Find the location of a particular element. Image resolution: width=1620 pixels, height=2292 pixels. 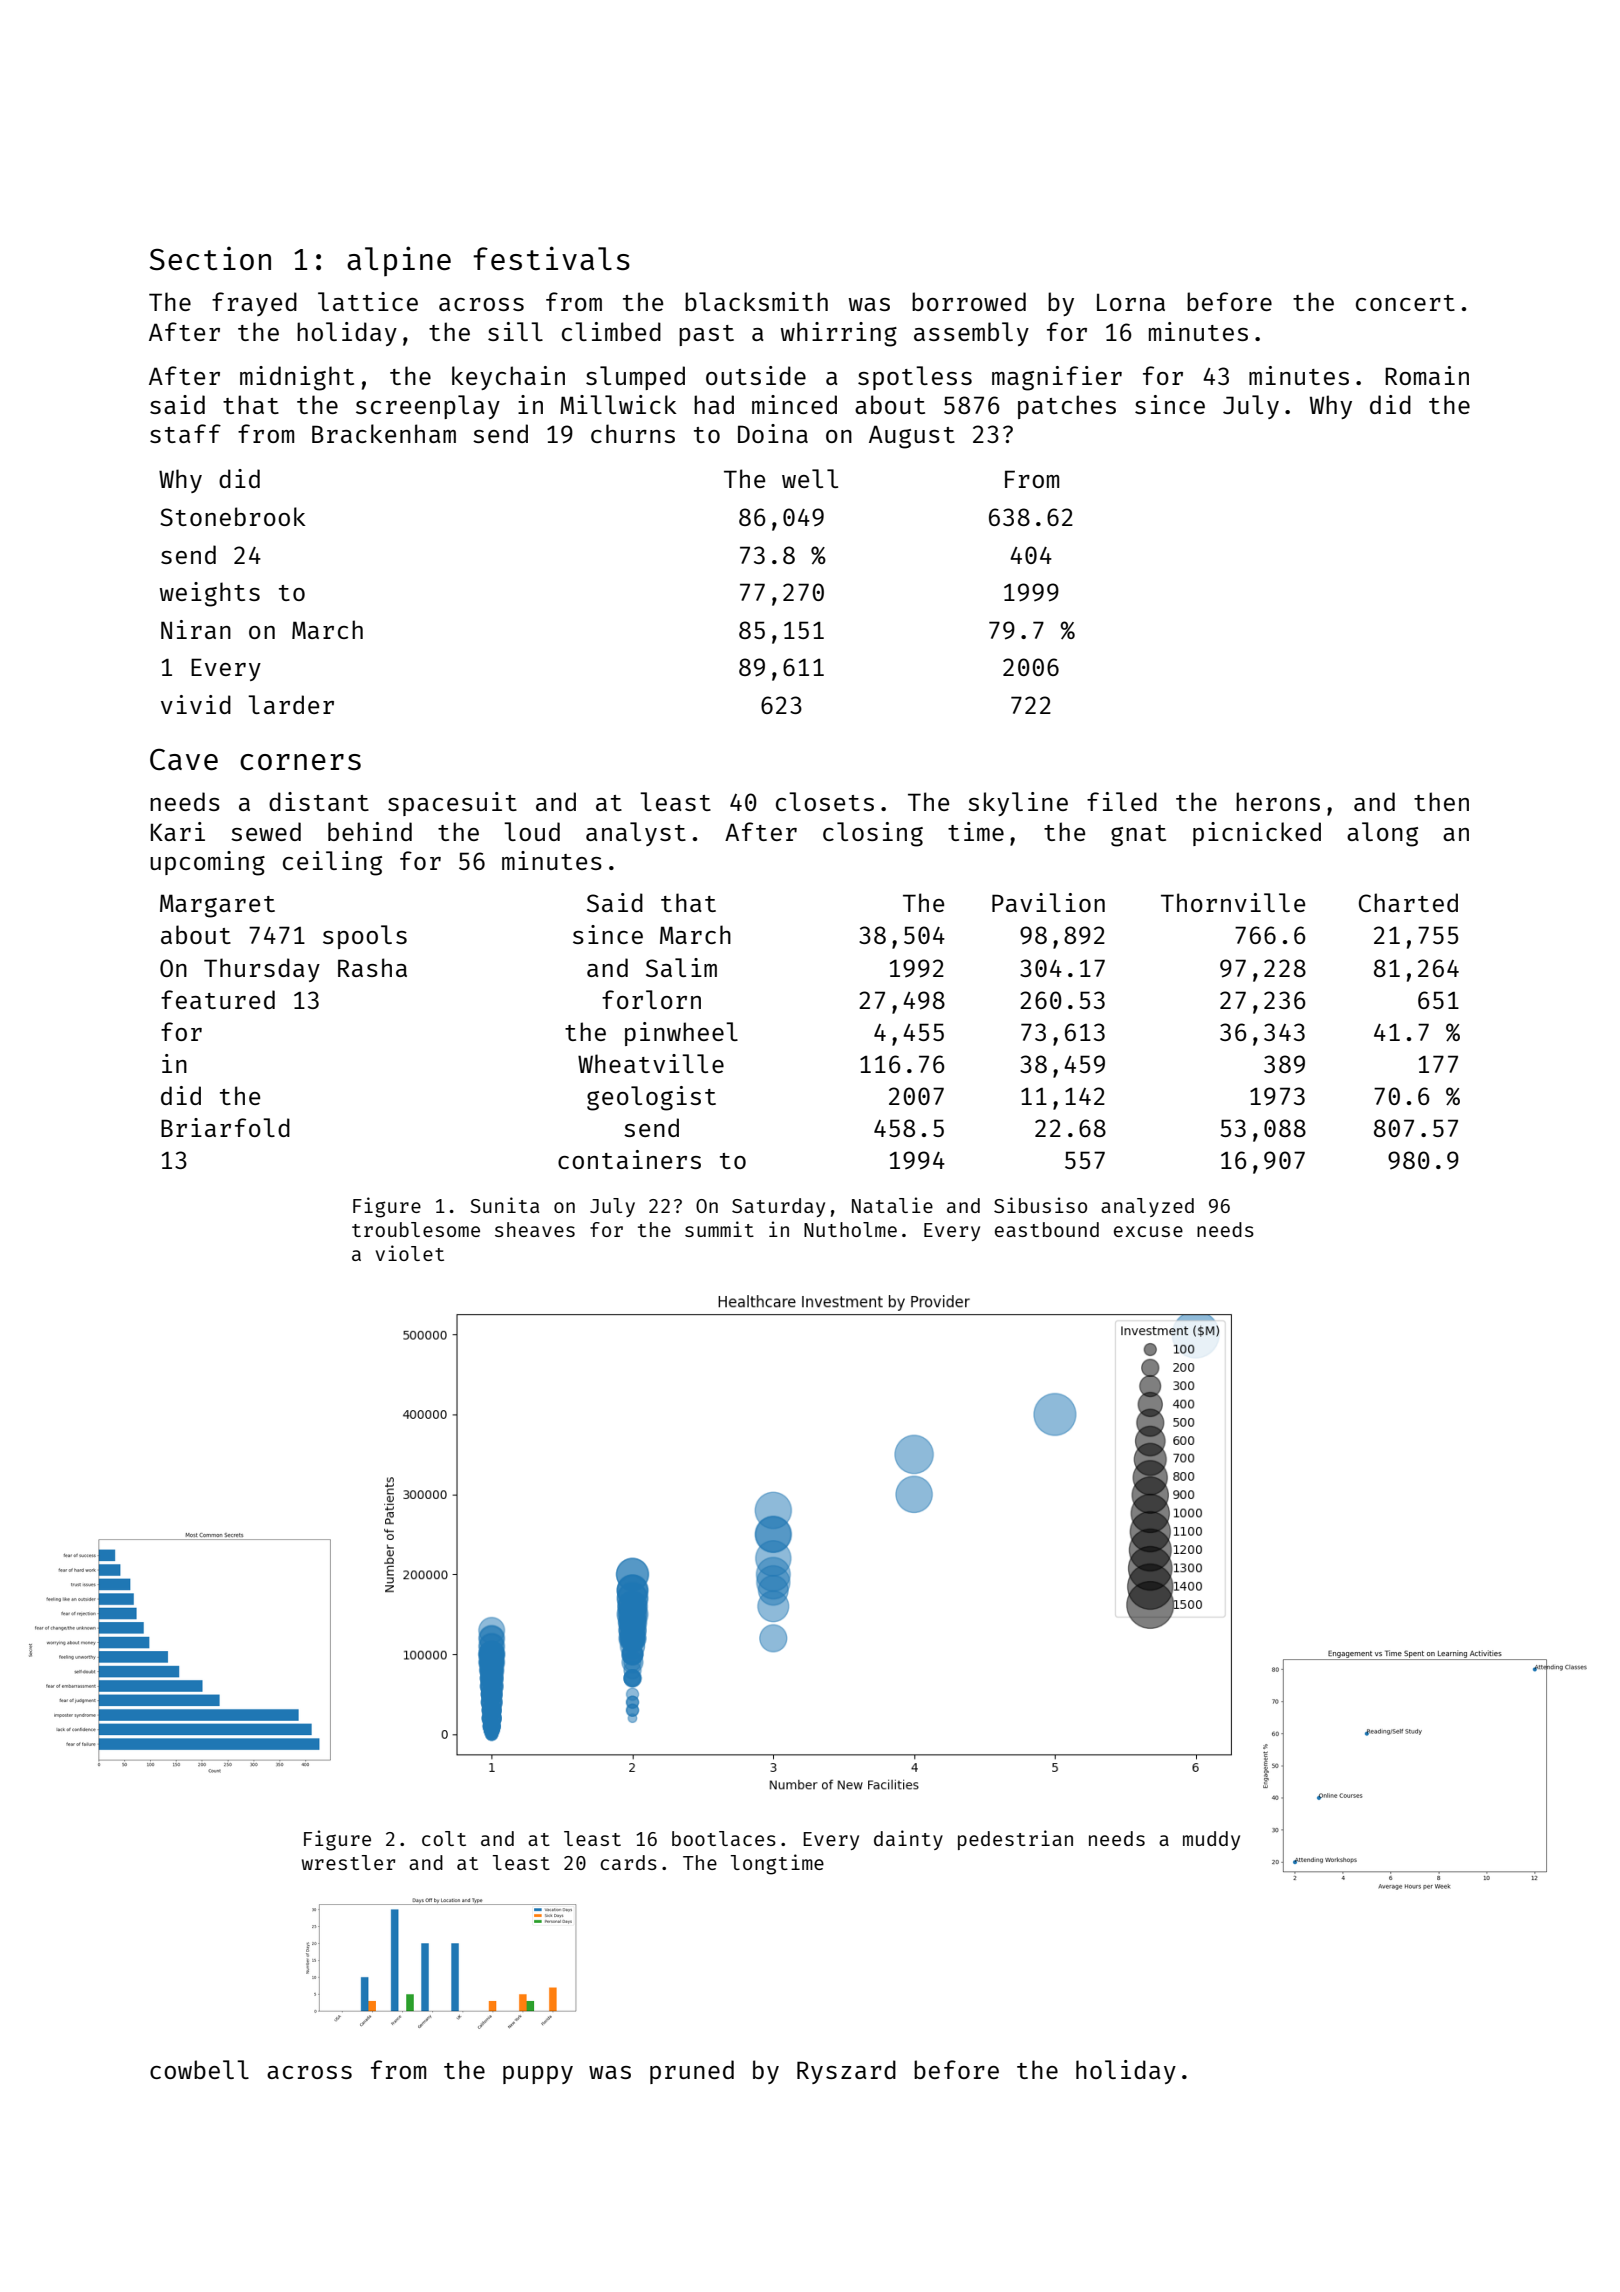

pruned is located at coordinates (692, 2072).
